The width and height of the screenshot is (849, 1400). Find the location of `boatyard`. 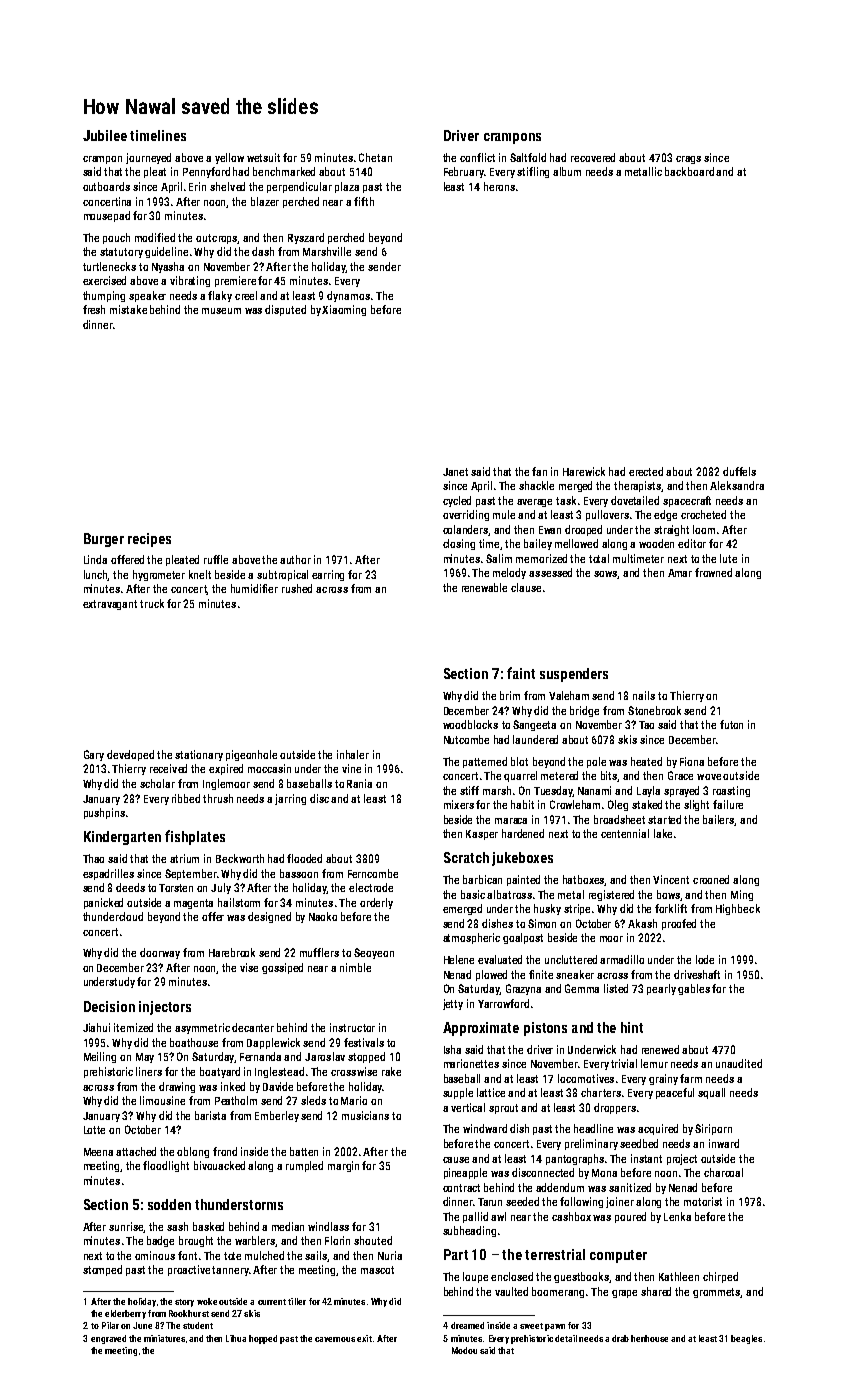

boatyard is located at coordinates (220, 1072).
